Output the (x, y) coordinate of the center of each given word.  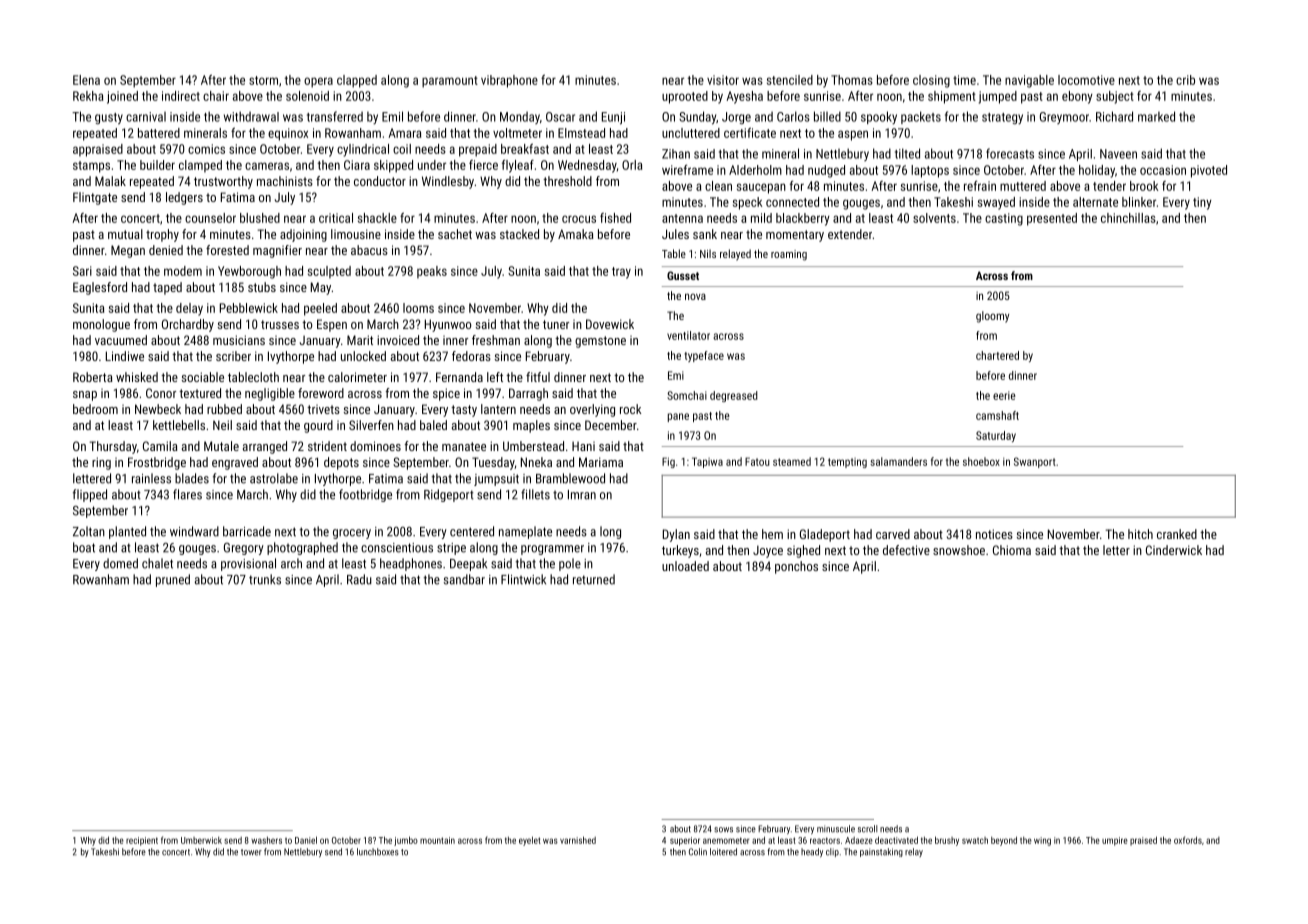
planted (127, 532)
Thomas (852, 80)
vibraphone (509, 81)
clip (832, 852)
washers (266, 840)
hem (772, 534)
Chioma (1012, 550)
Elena (86, 80)
